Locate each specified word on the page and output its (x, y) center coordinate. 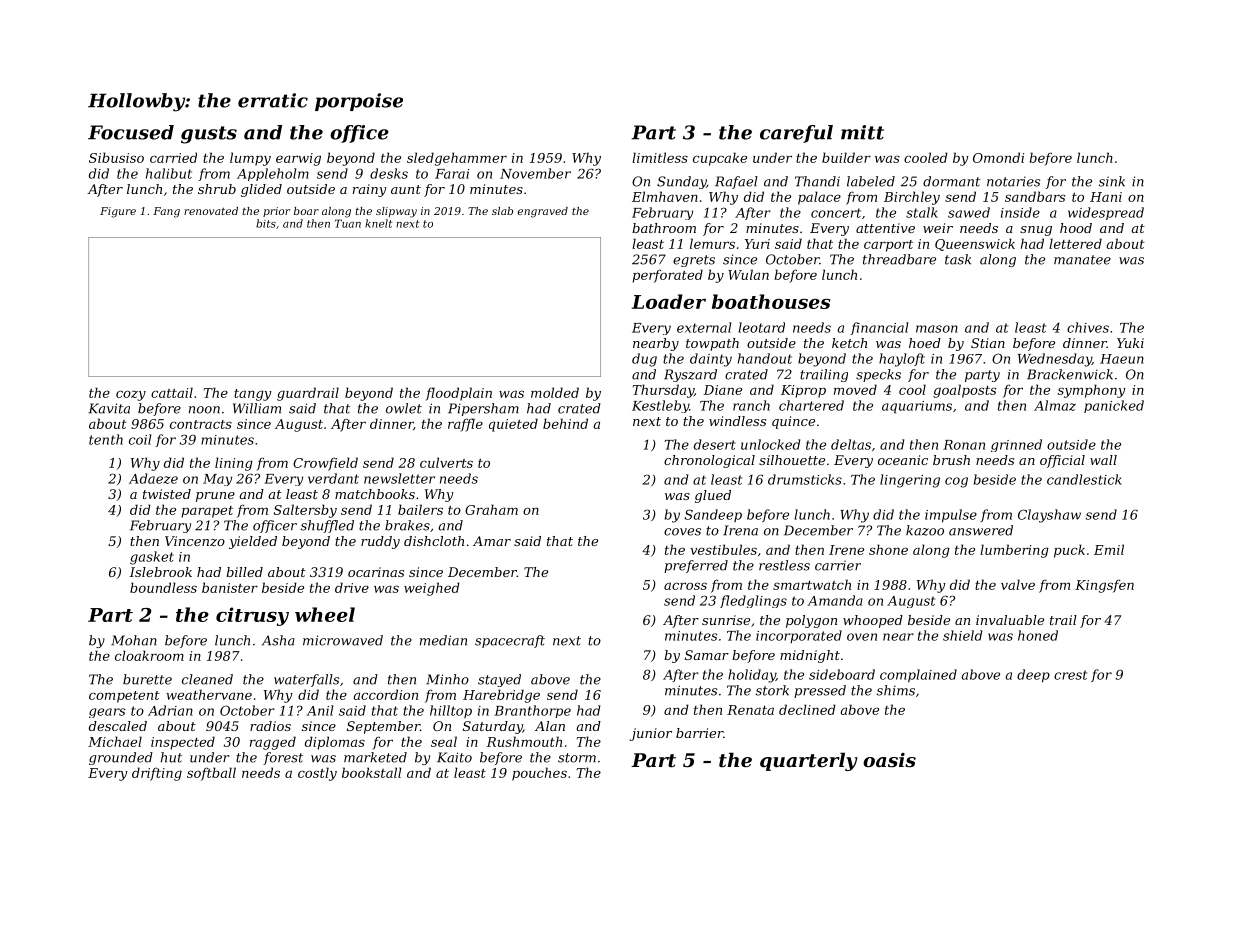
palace (819, 198)
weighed (432, 589)
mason (937, 329)
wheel (325, 614)
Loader (668, 301)
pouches (539, 774)
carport (888, 246)
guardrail (308, 394)
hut (171, 757)
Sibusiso (116, 157)
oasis (889, 760)
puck (1069, 551)
